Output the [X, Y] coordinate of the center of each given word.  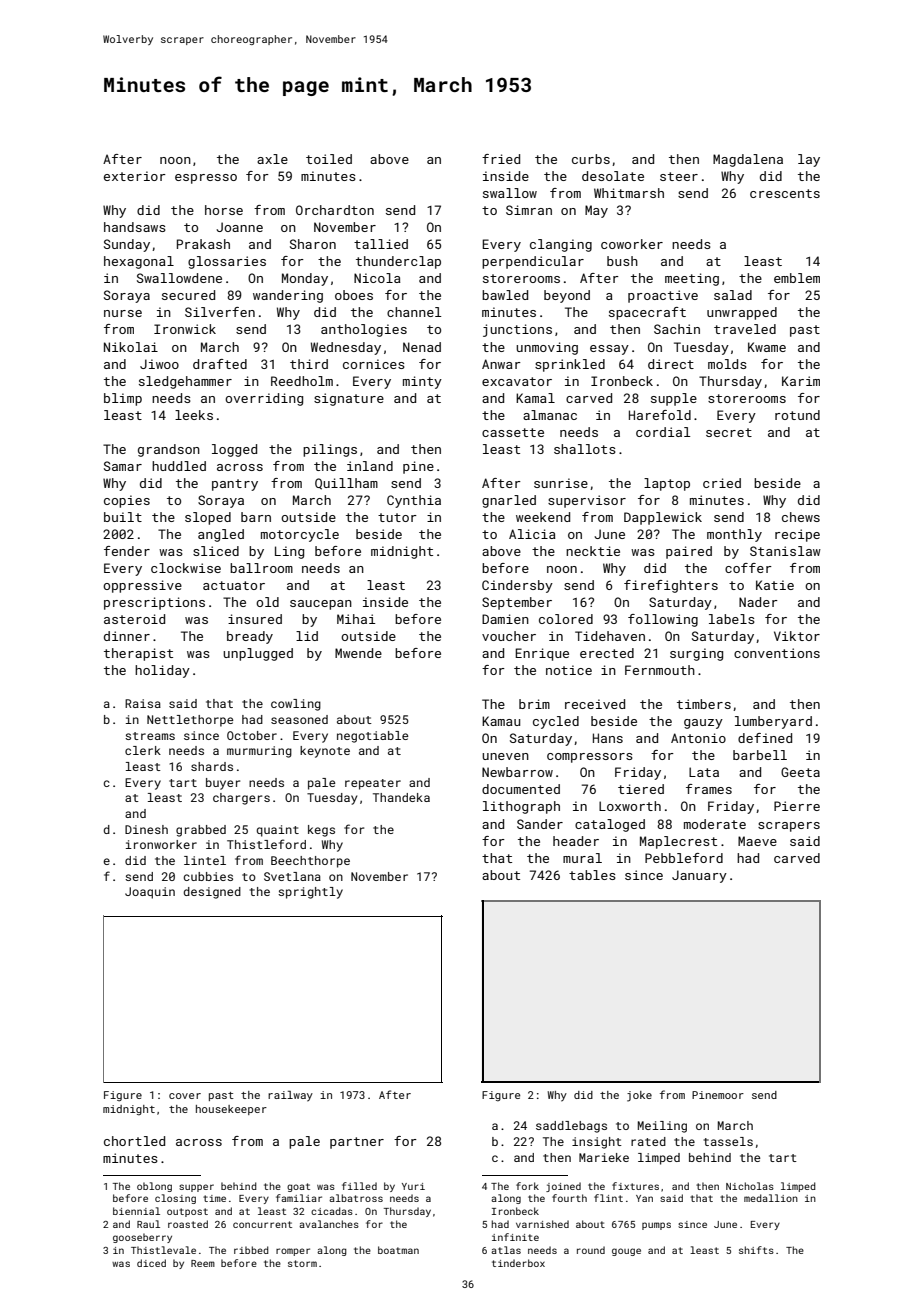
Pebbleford [684, 858]
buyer [223, 784]
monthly [734, 535]
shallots [585, 449]
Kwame [767, 347]
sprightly [310, 893]
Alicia [532, 534]
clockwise [186, 568]
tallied [381, 244]
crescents [785, 193]
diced [151, 1263]
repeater [373, 784]
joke [639, 1096]
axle [272, 159]
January [699, 876]
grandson [169, 450]
